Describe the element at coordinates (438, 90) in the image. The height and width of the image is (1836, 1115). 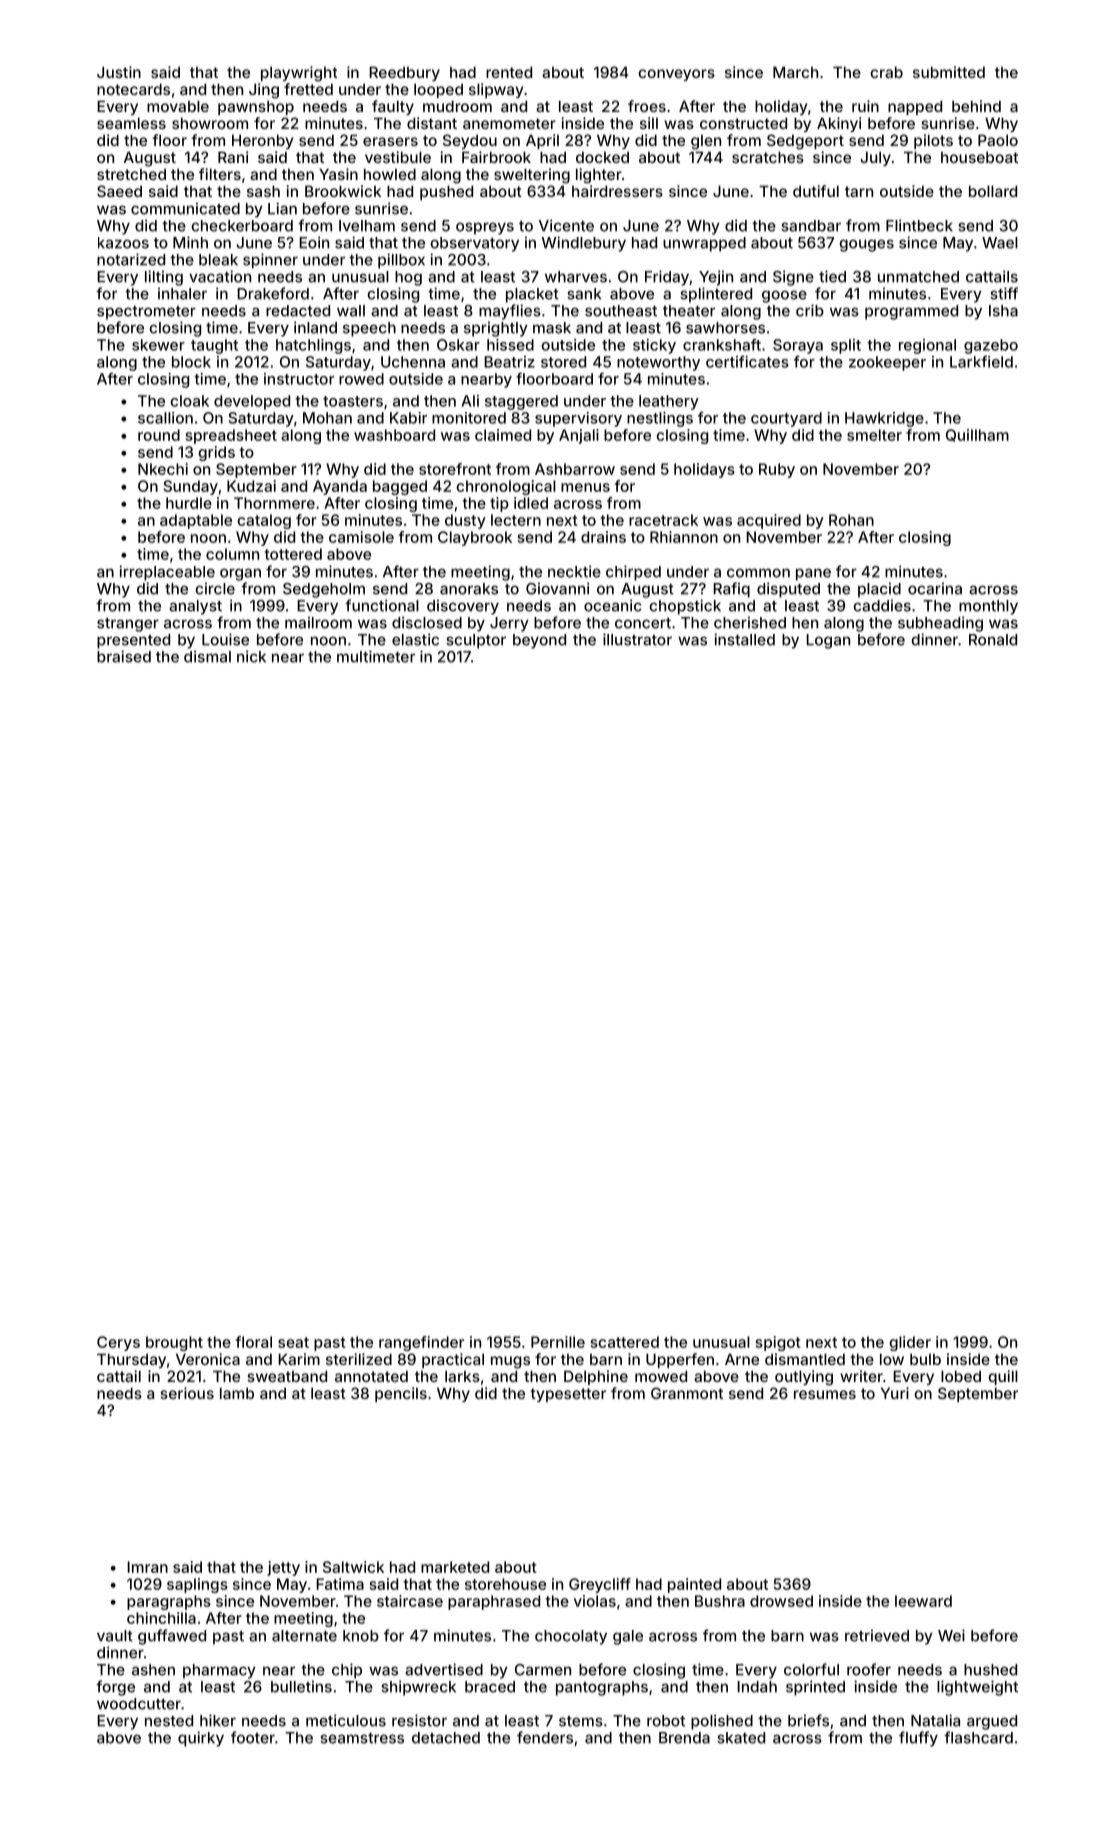
I see `looped` at that location.
